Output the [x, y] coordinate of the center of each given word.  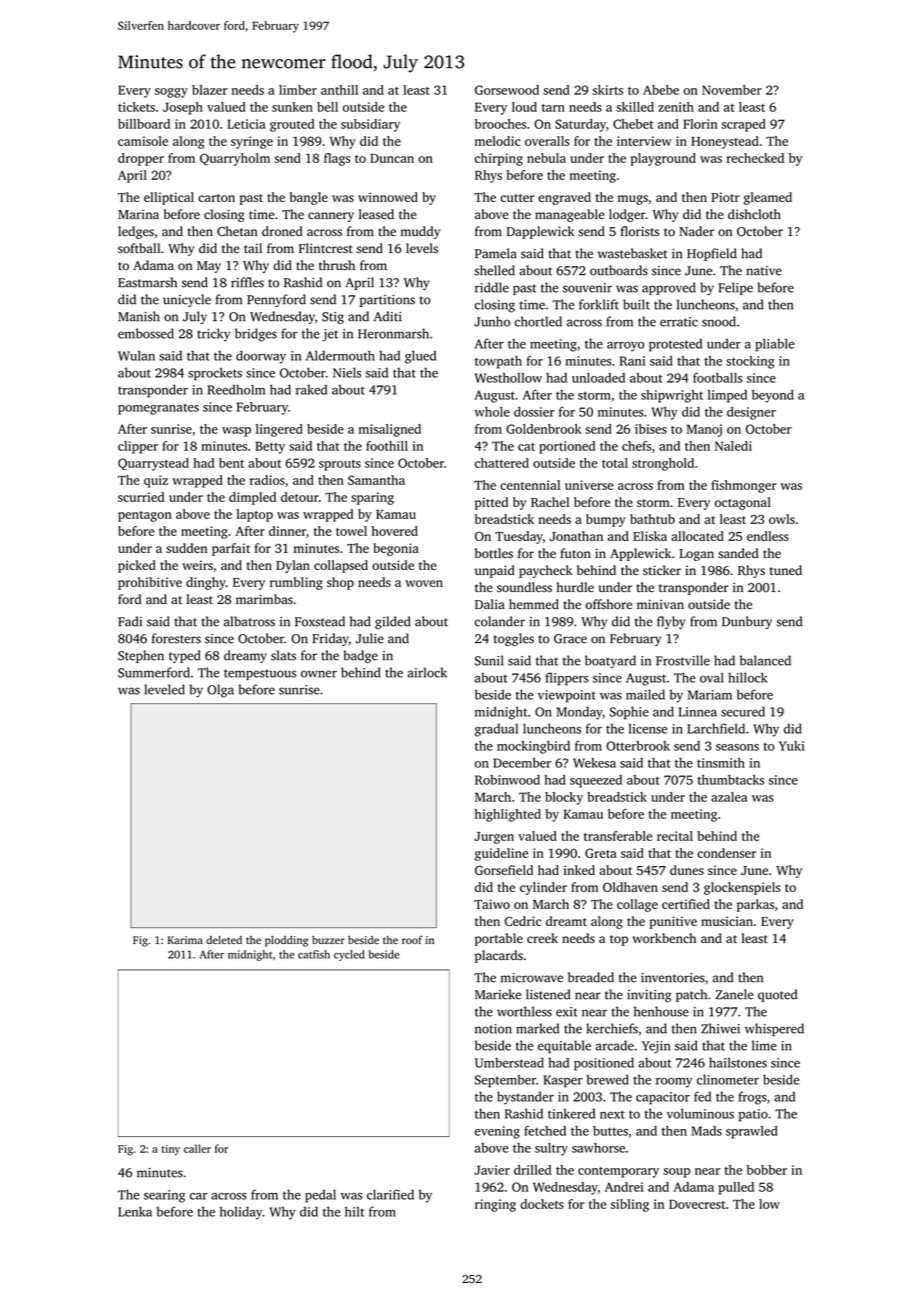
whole [492, 412]
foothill [387, 446]
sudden [186, 548]
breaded [591, 977]
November [732, 90]
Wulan [136, 355]
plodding [286, 941]
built [636, 304]
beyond [773, 396]
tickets [136, 107]
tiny [170, 1150]
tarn [553, 108]
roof [412, 939]
